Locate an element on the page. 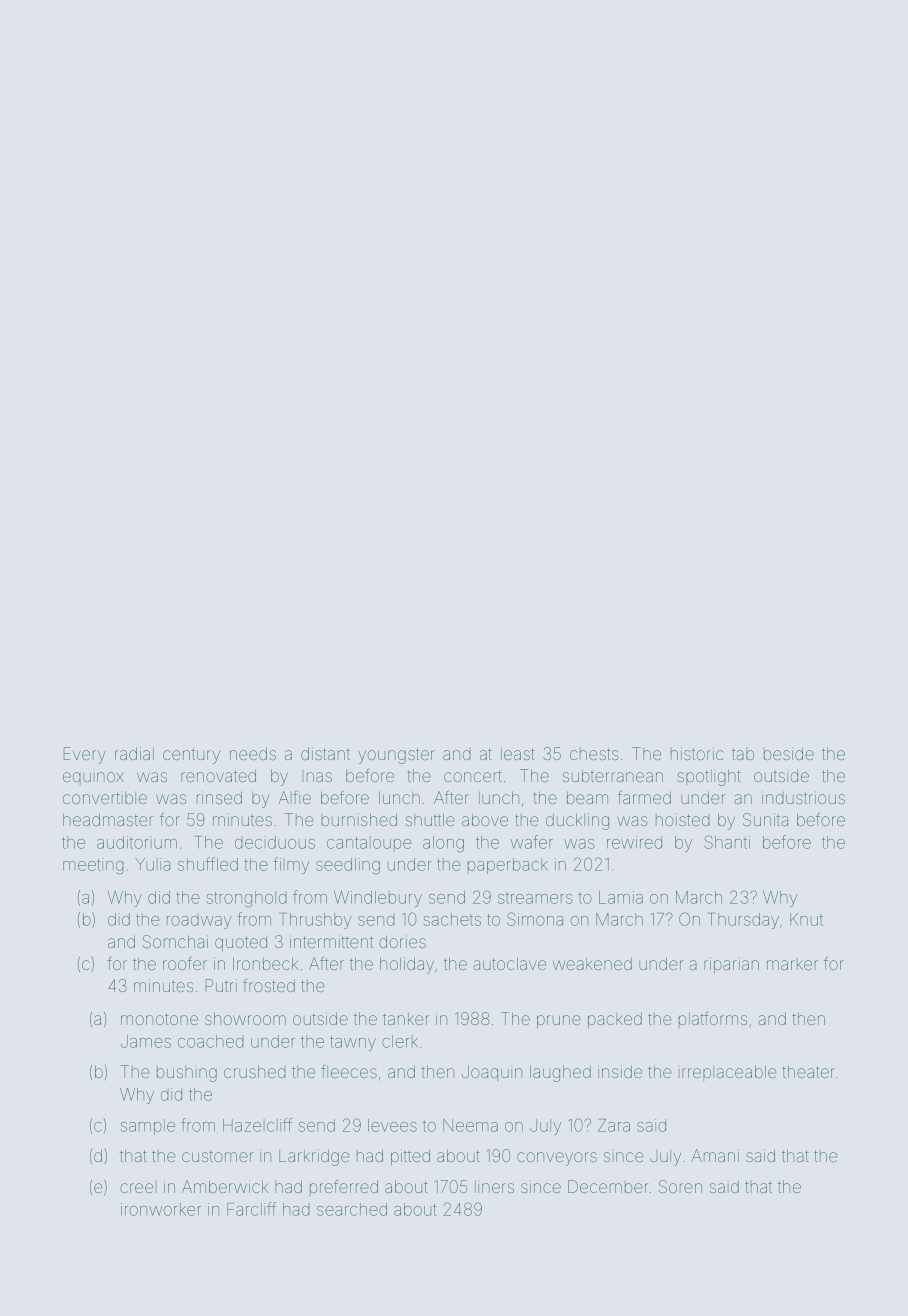 Image resolution: width=908 pixels, height=1316 pixels. intermittent is located at coordinates (331, 941).
